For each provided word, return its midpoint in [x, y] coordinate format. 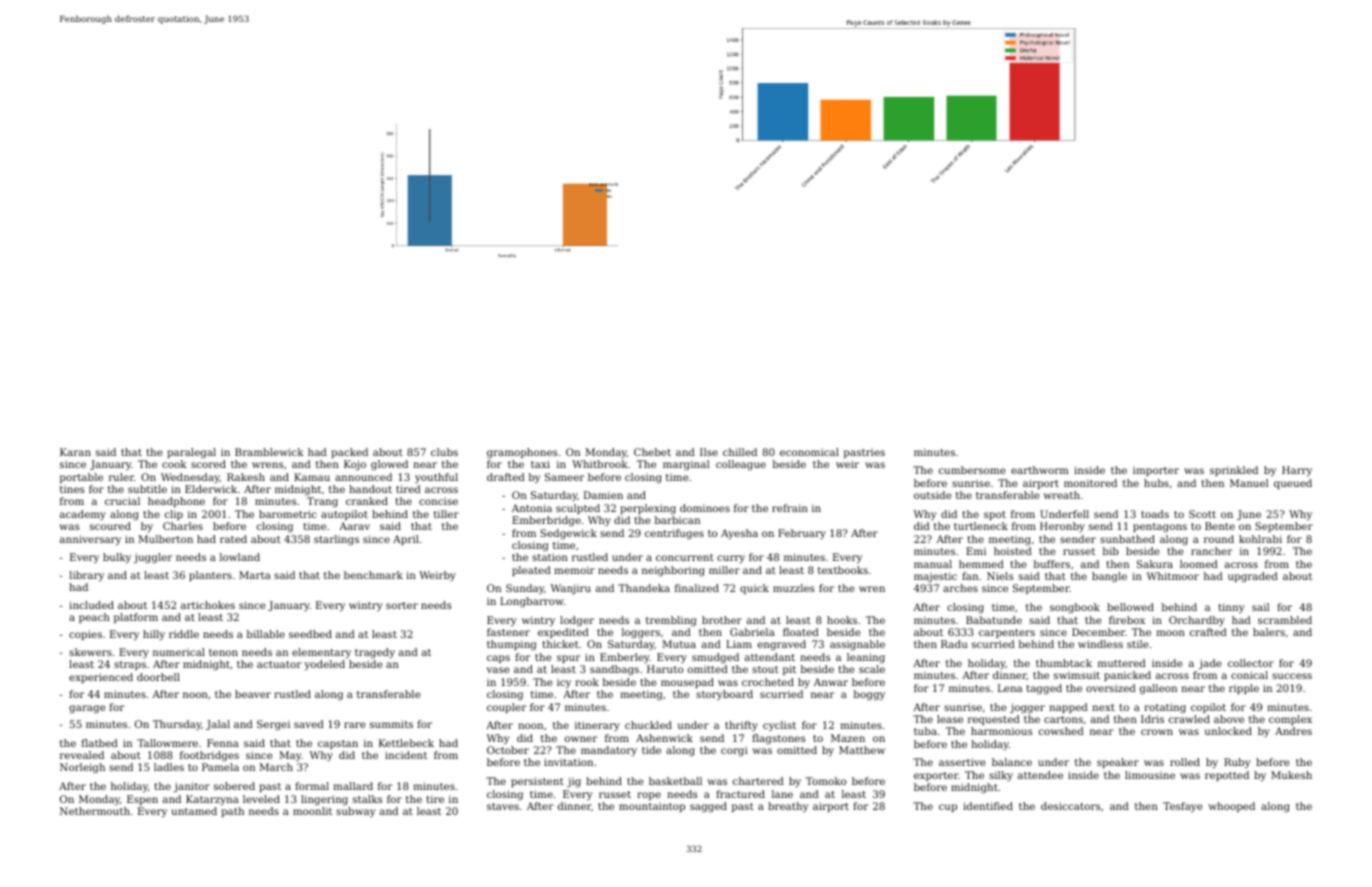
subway [355, 812]
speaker [1118, 763]
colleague [741, 465]
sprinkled [1234, 471]
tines [72, 489]
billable [266, 634]
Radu [954, 644]
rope [649, 796]
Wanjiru [571, 589]
